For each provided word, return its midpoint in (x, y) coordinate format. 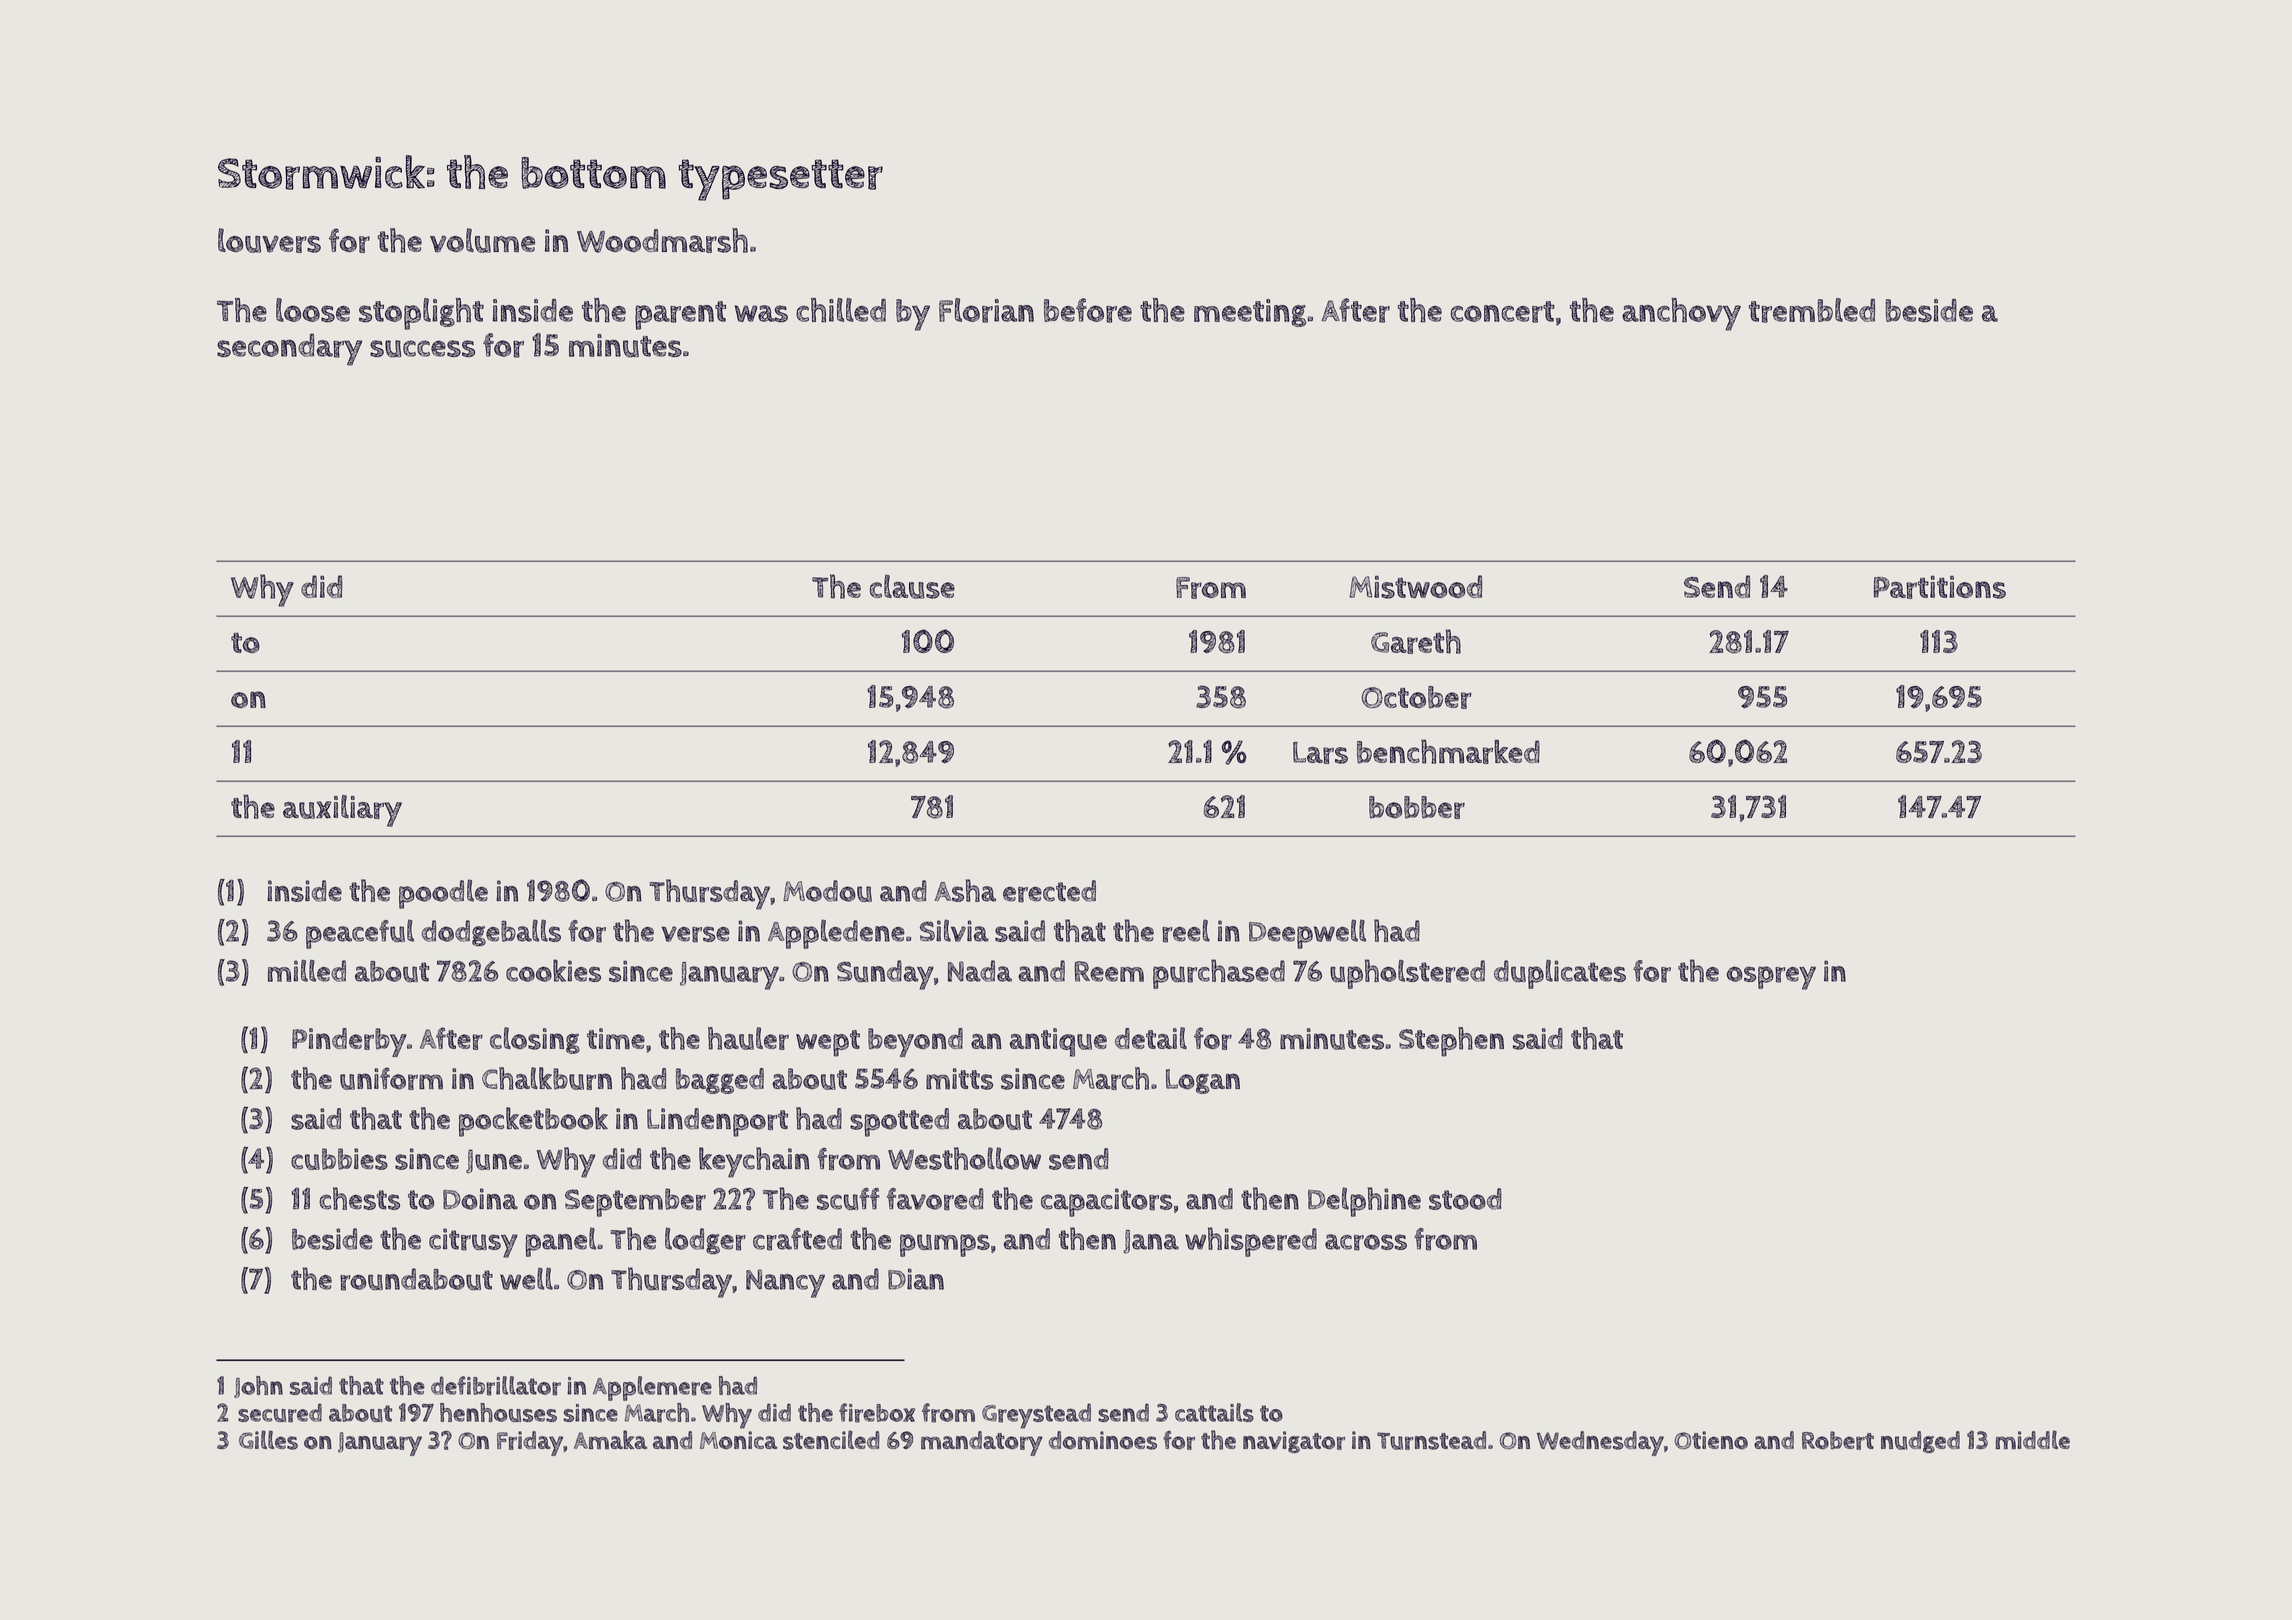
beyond (915, 1042)
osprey (1771, 978)
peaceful (360, 934)
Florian (986, 310)
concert (1503, 312)
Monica (739, 1440)
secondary (289, 349)
